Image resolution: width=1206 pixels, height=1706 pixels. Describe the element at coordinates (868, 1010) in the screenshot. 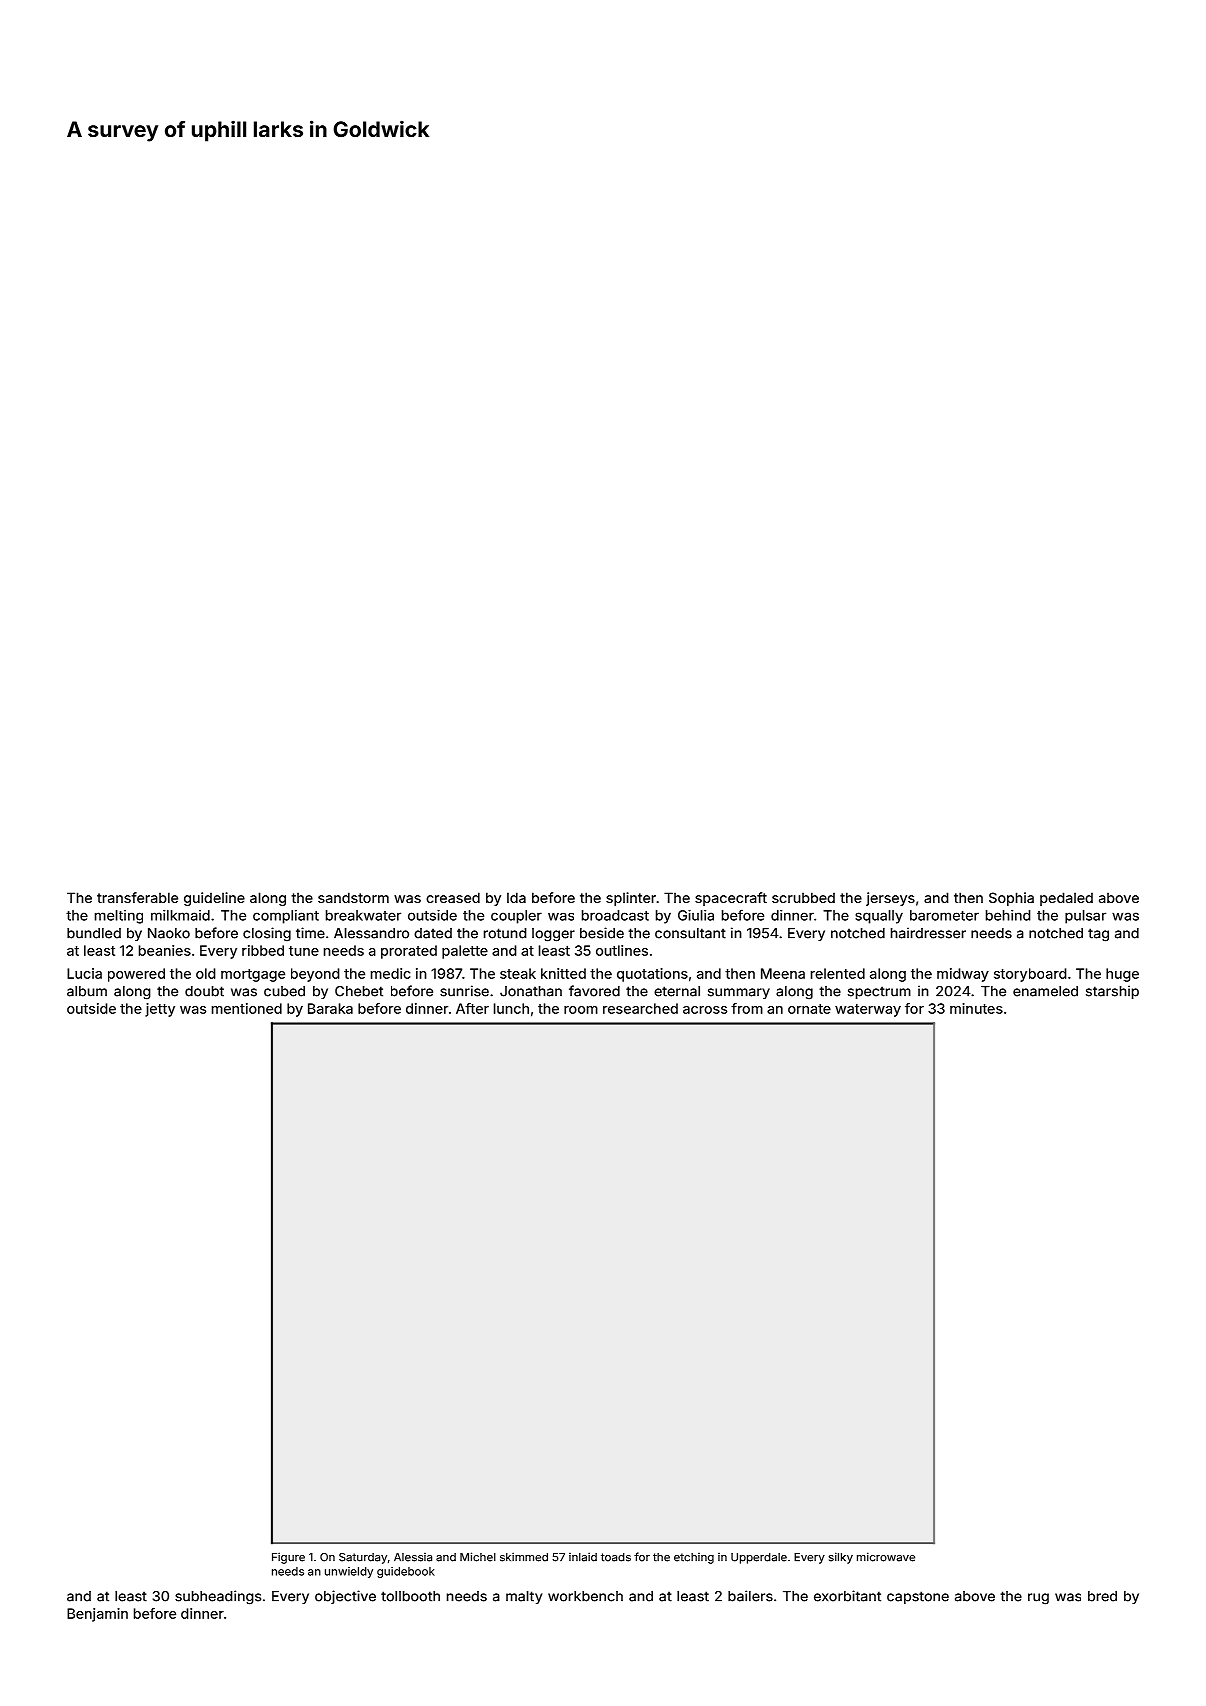

I see `waterway` at that location.
